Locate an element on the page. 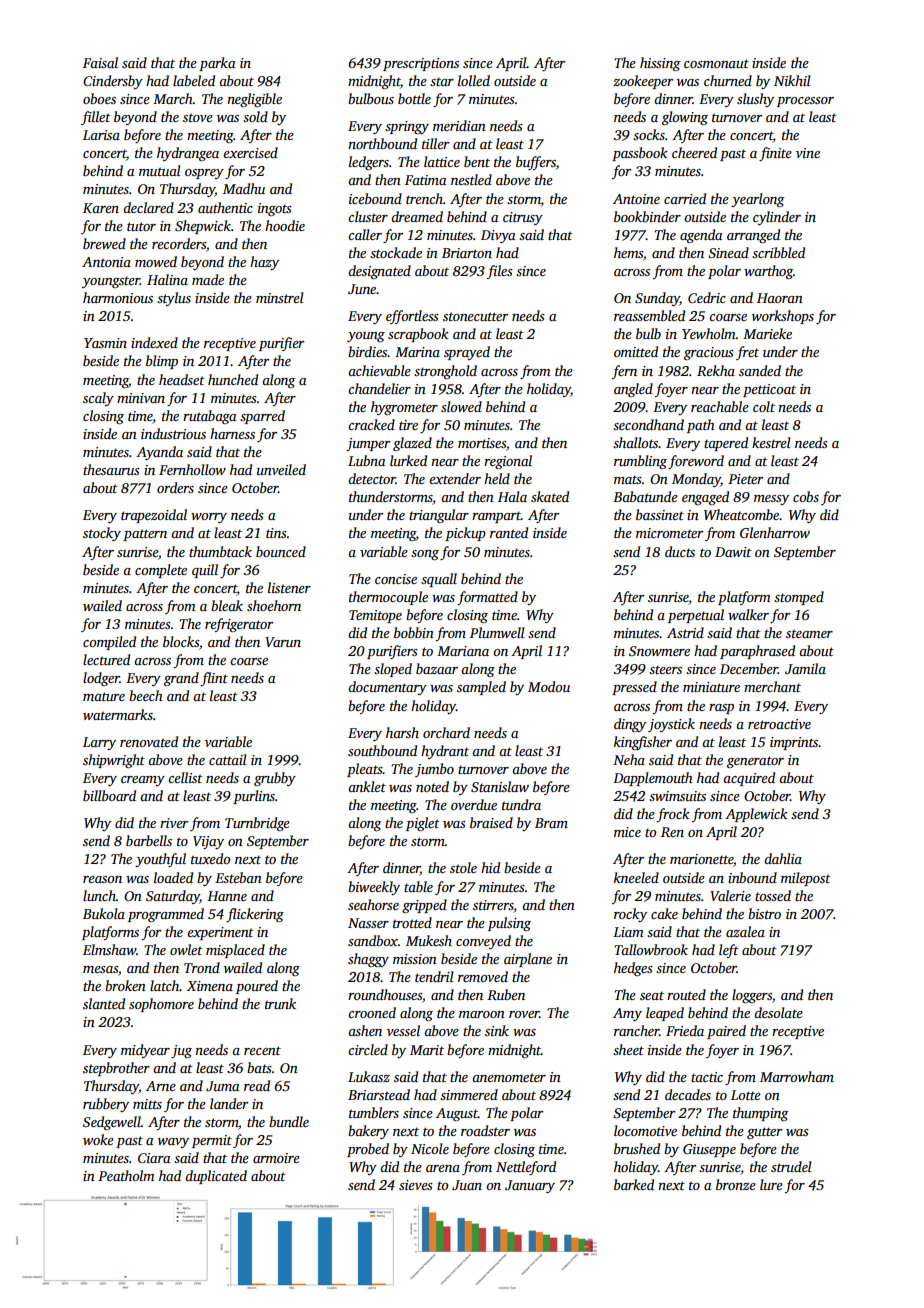 This page has height=1308, width=924. jug is located at coordinates (181, 1051).
